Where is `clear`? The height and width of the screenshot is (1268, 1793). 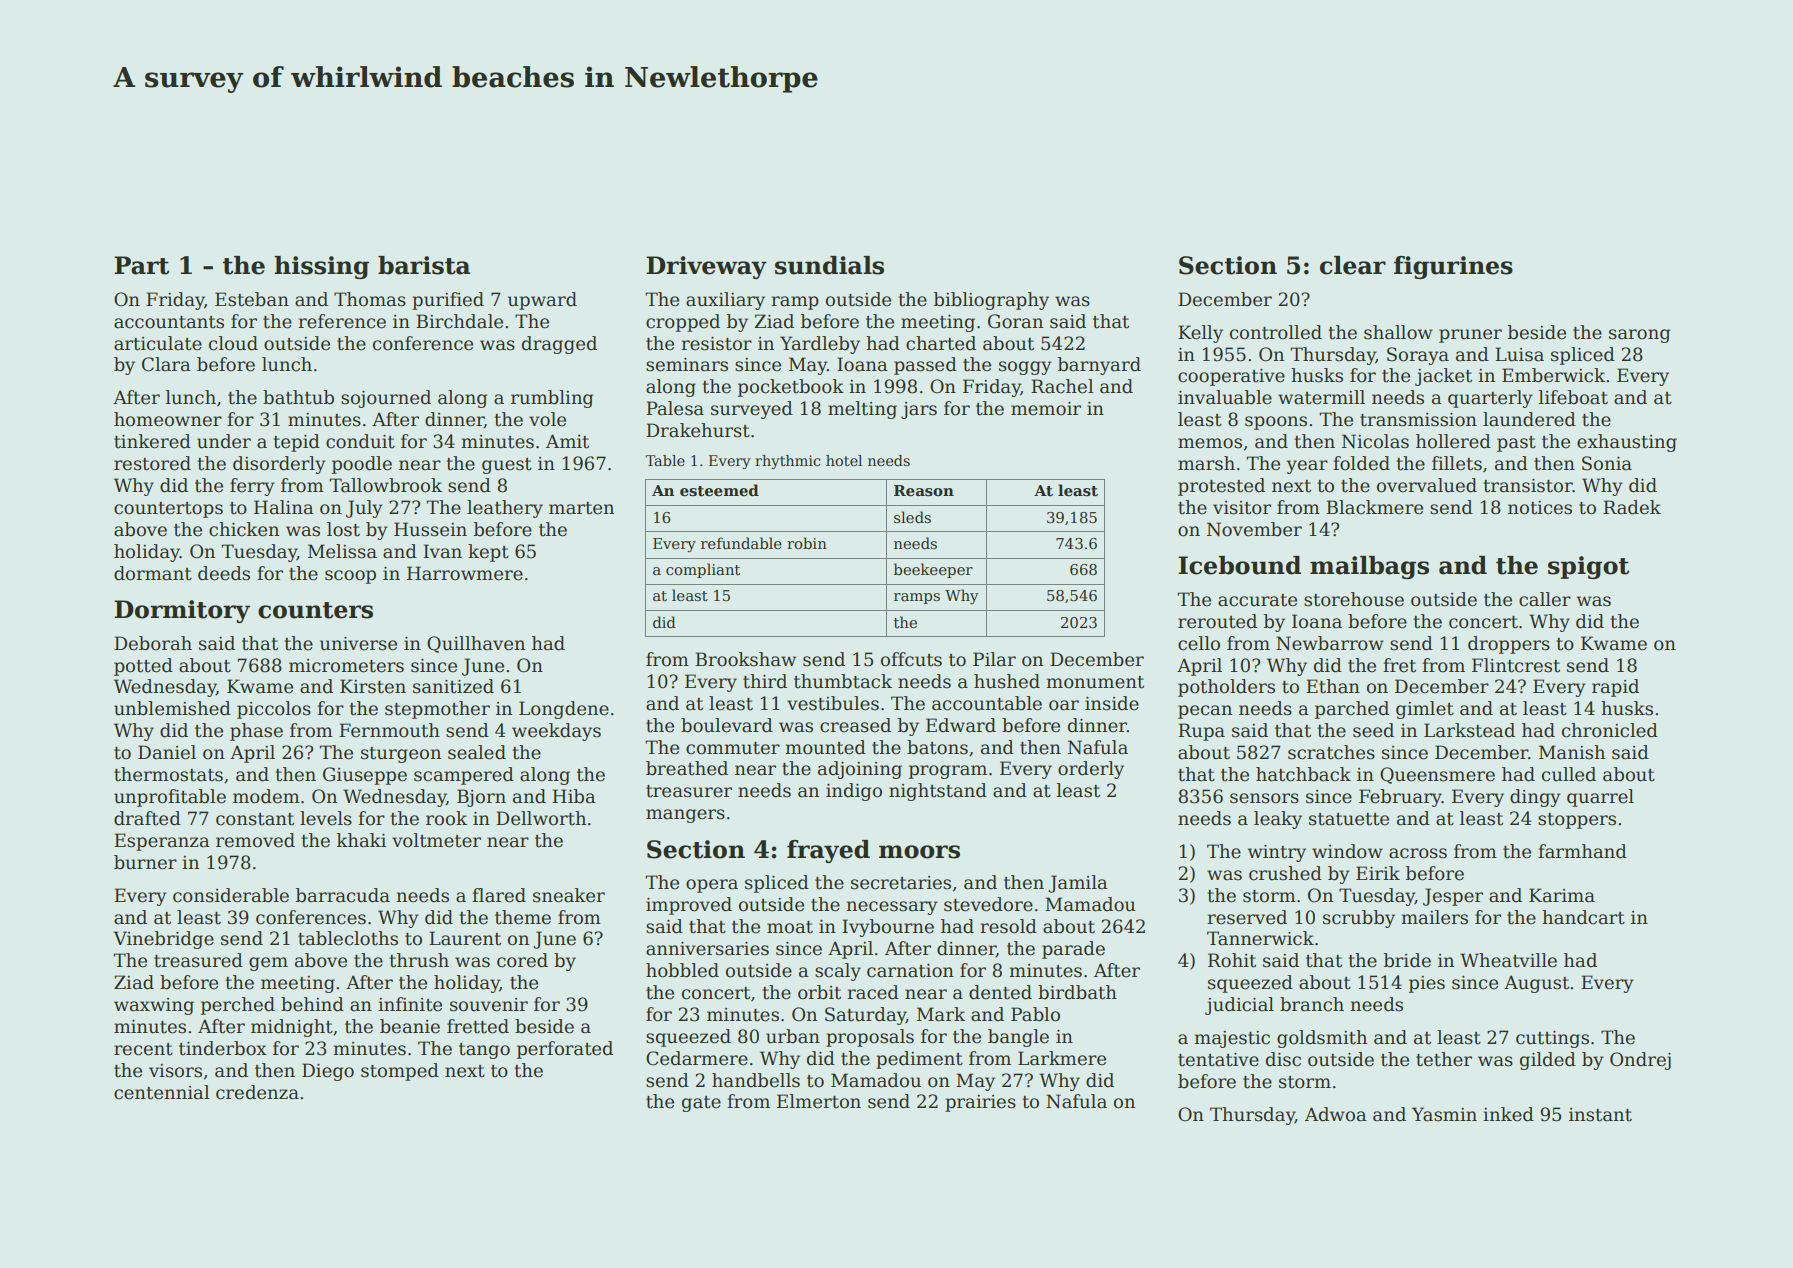
clear is located at coordinates (1353, 265).
